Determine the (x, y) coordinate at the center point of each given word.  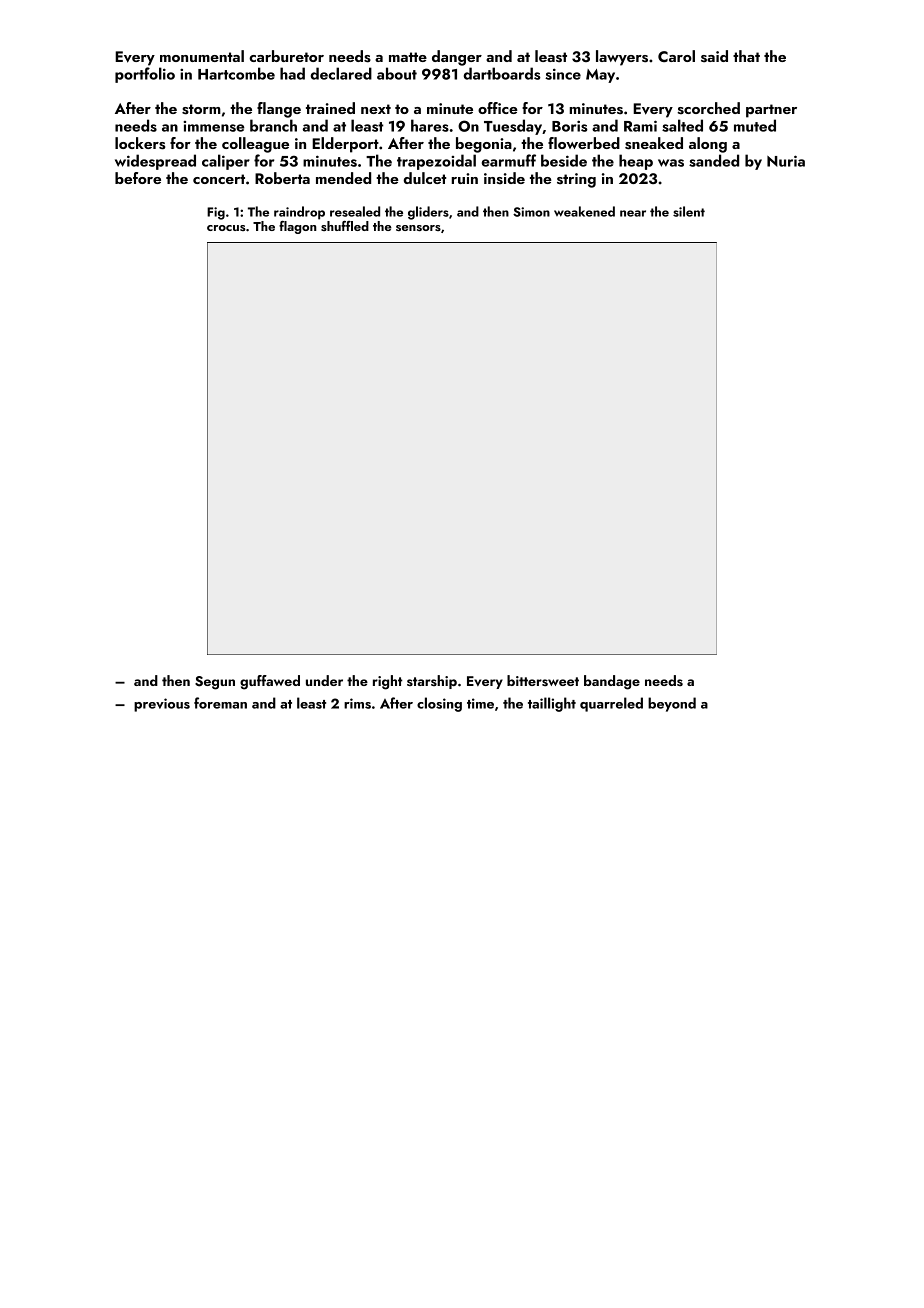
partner (771, 111)
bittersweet (543, 681)
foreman (220, 703)
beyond (672, 704)
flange (279, 110)
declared (341, 73)
